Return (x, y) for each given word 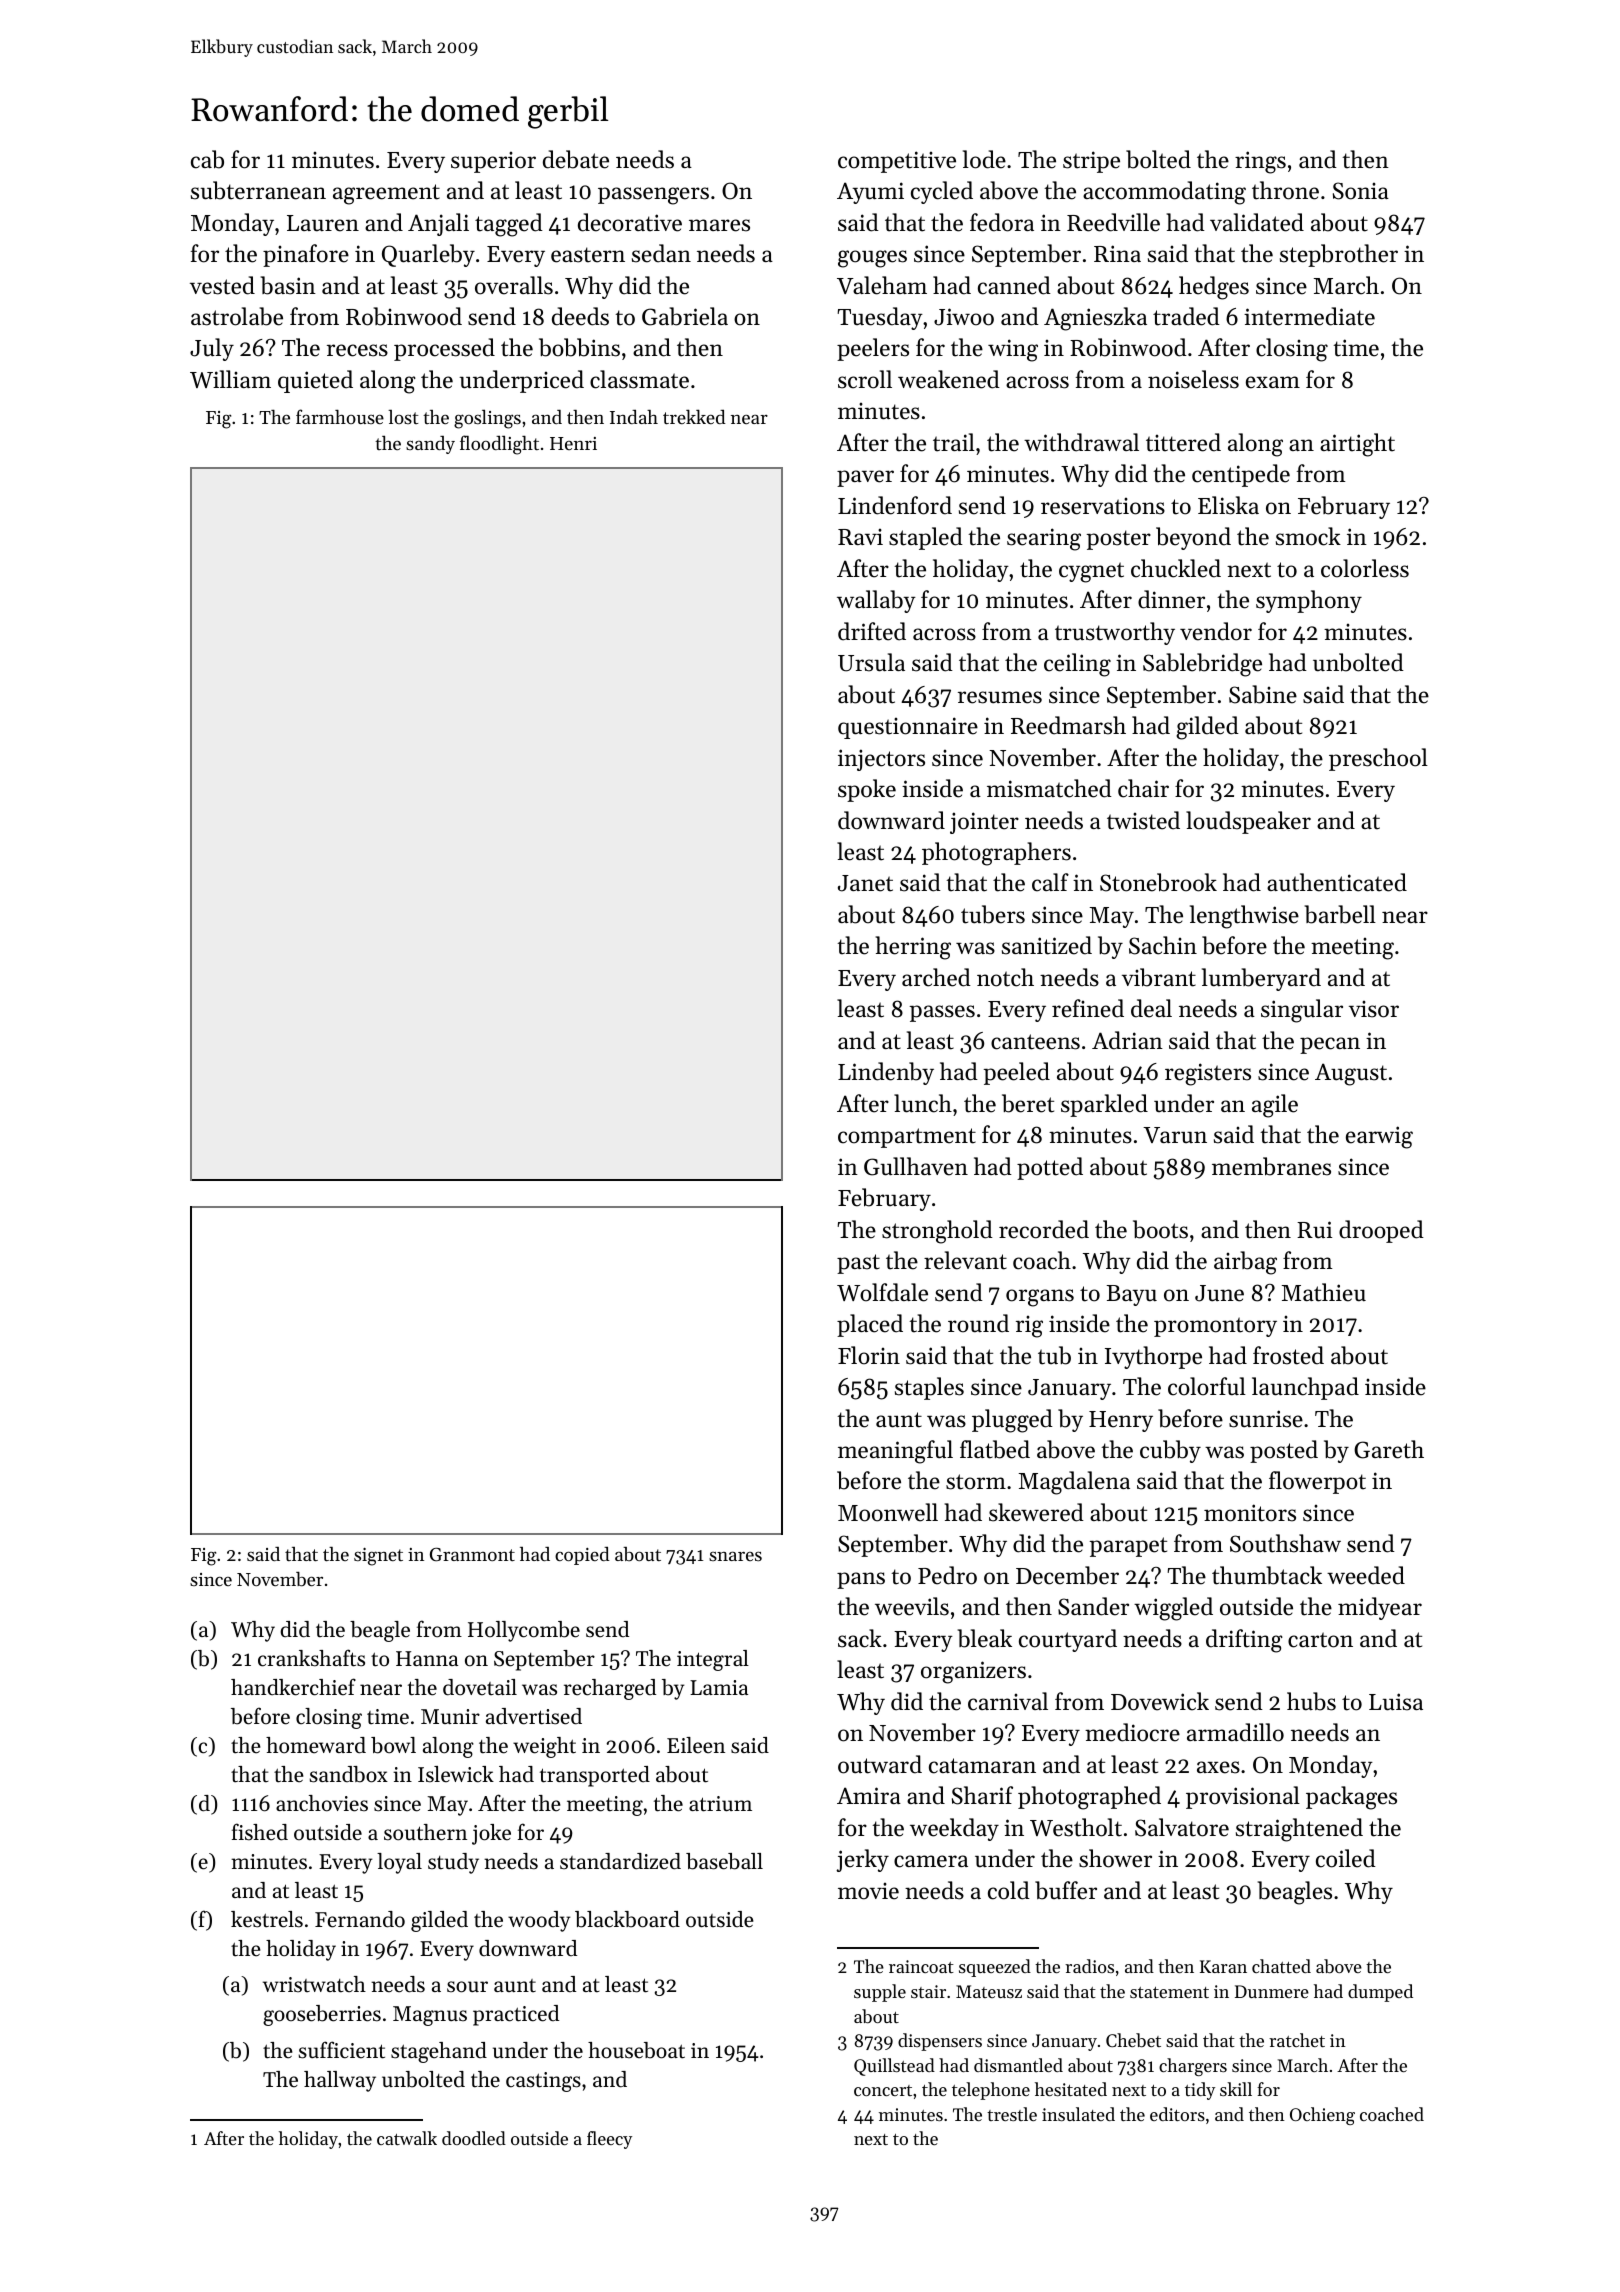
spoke (867, 790)
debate (576, 159)
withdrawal (1081, 442)
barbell (1340, 914)
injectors (881, 760)
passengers (653, 196)
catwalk (407, 2138)
